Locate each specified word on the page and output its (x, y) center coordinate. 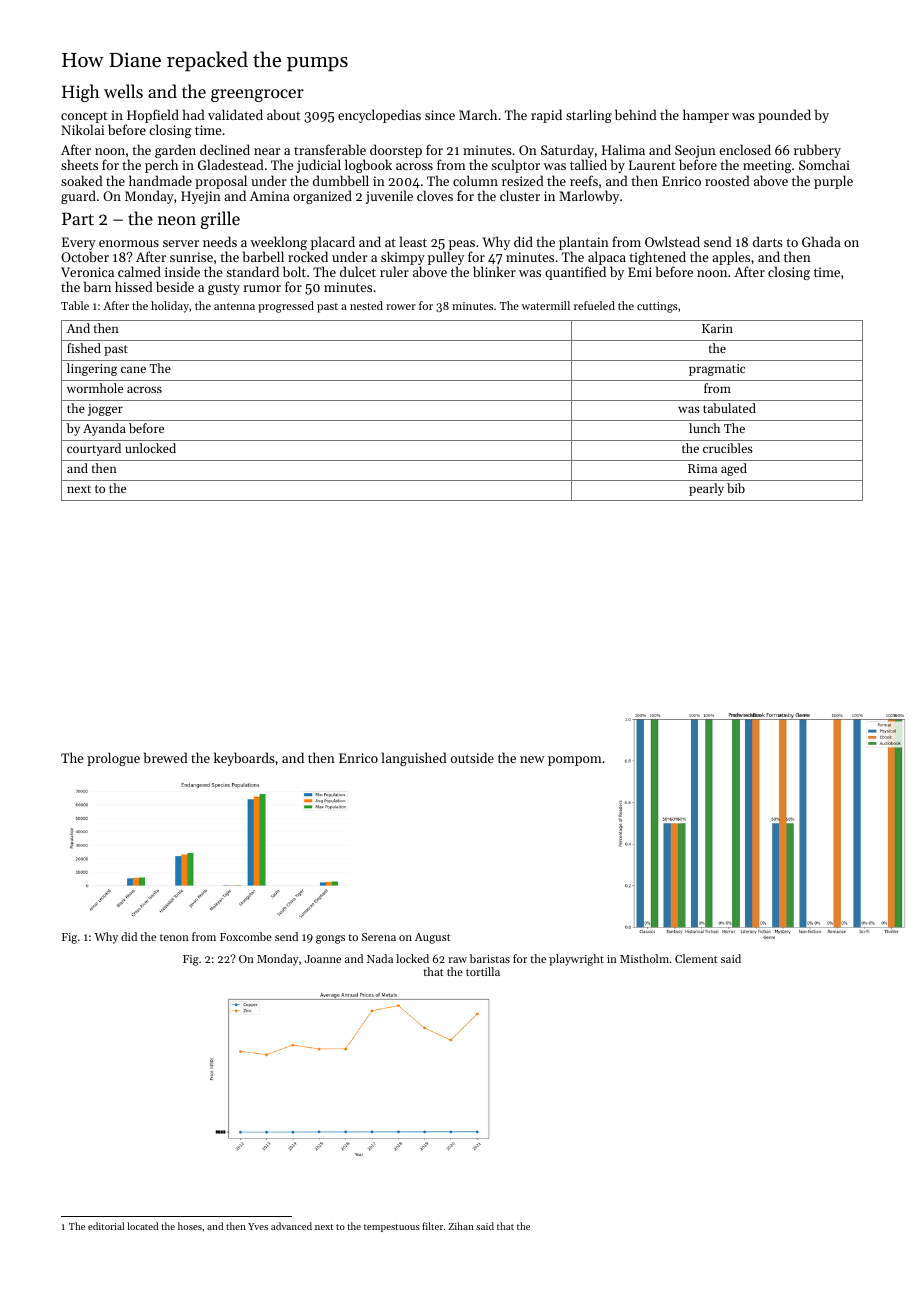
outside (472, 757)
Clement (696, 958)
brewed (166, 757)
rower (401, 307)
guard (78, 197)
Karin (717, 328)
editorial (106, 1226)
